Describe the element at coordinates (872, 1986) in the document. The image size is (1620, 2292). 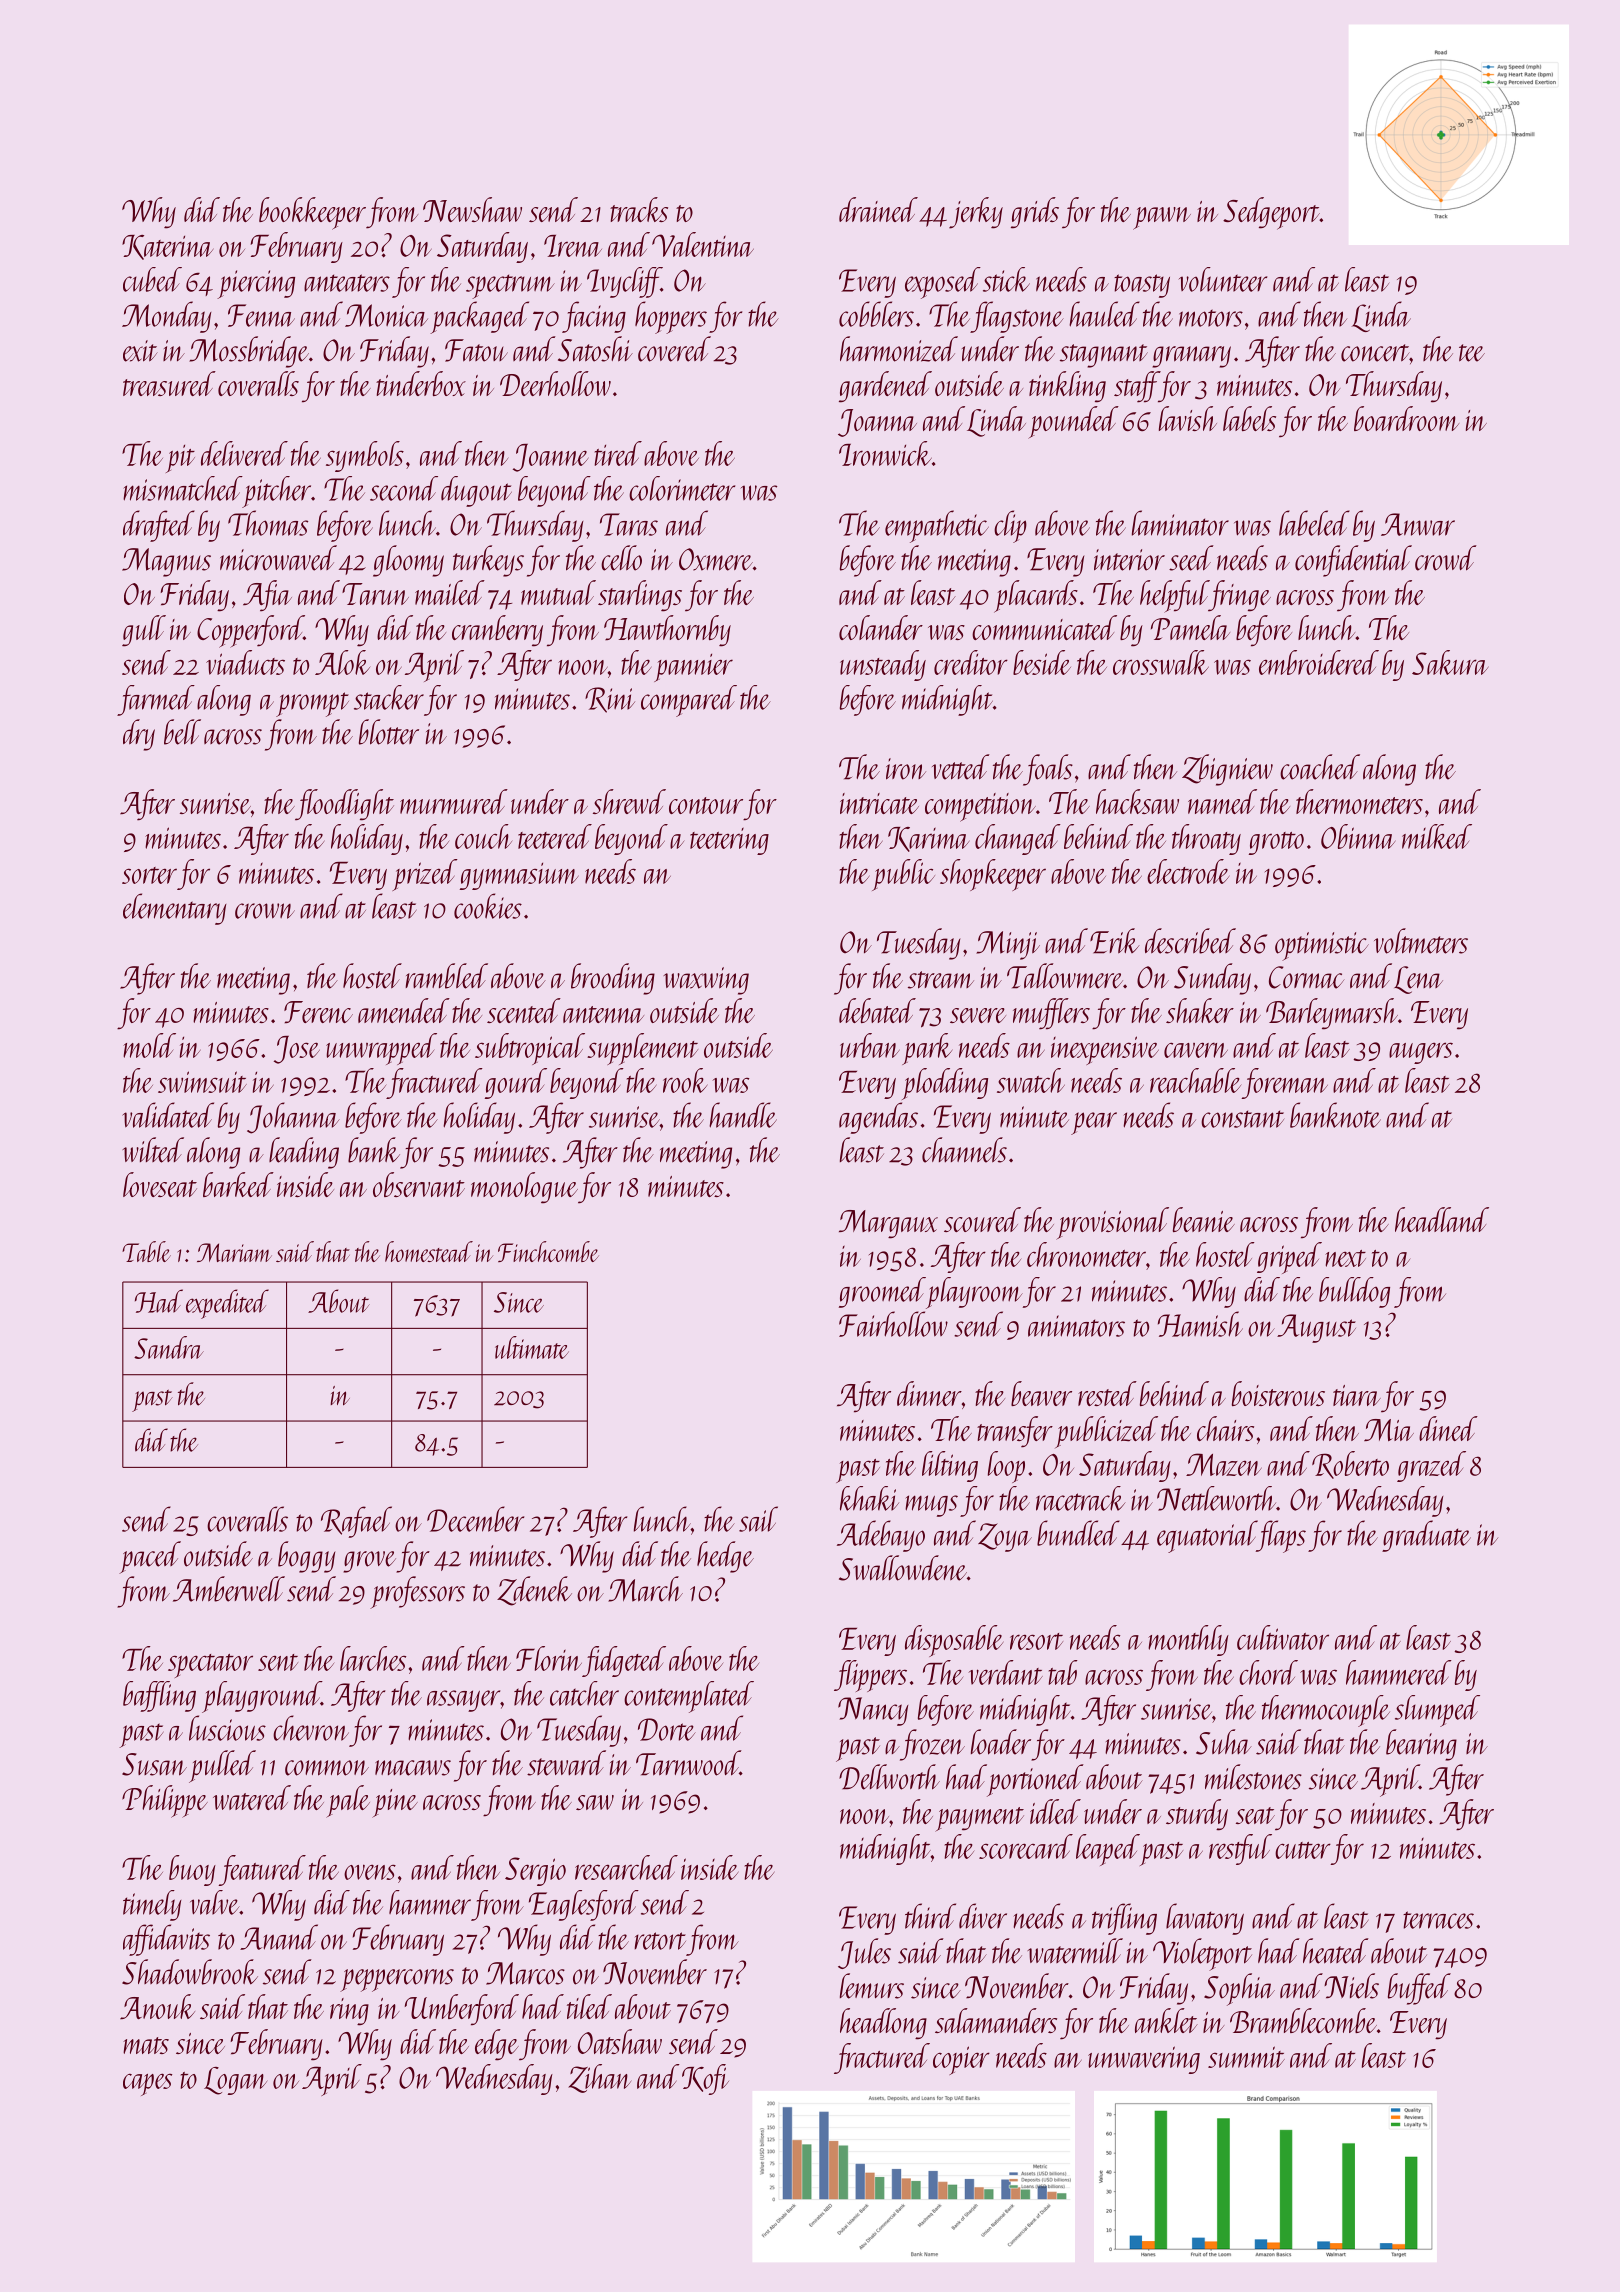
I see `lemurs` at that location.
